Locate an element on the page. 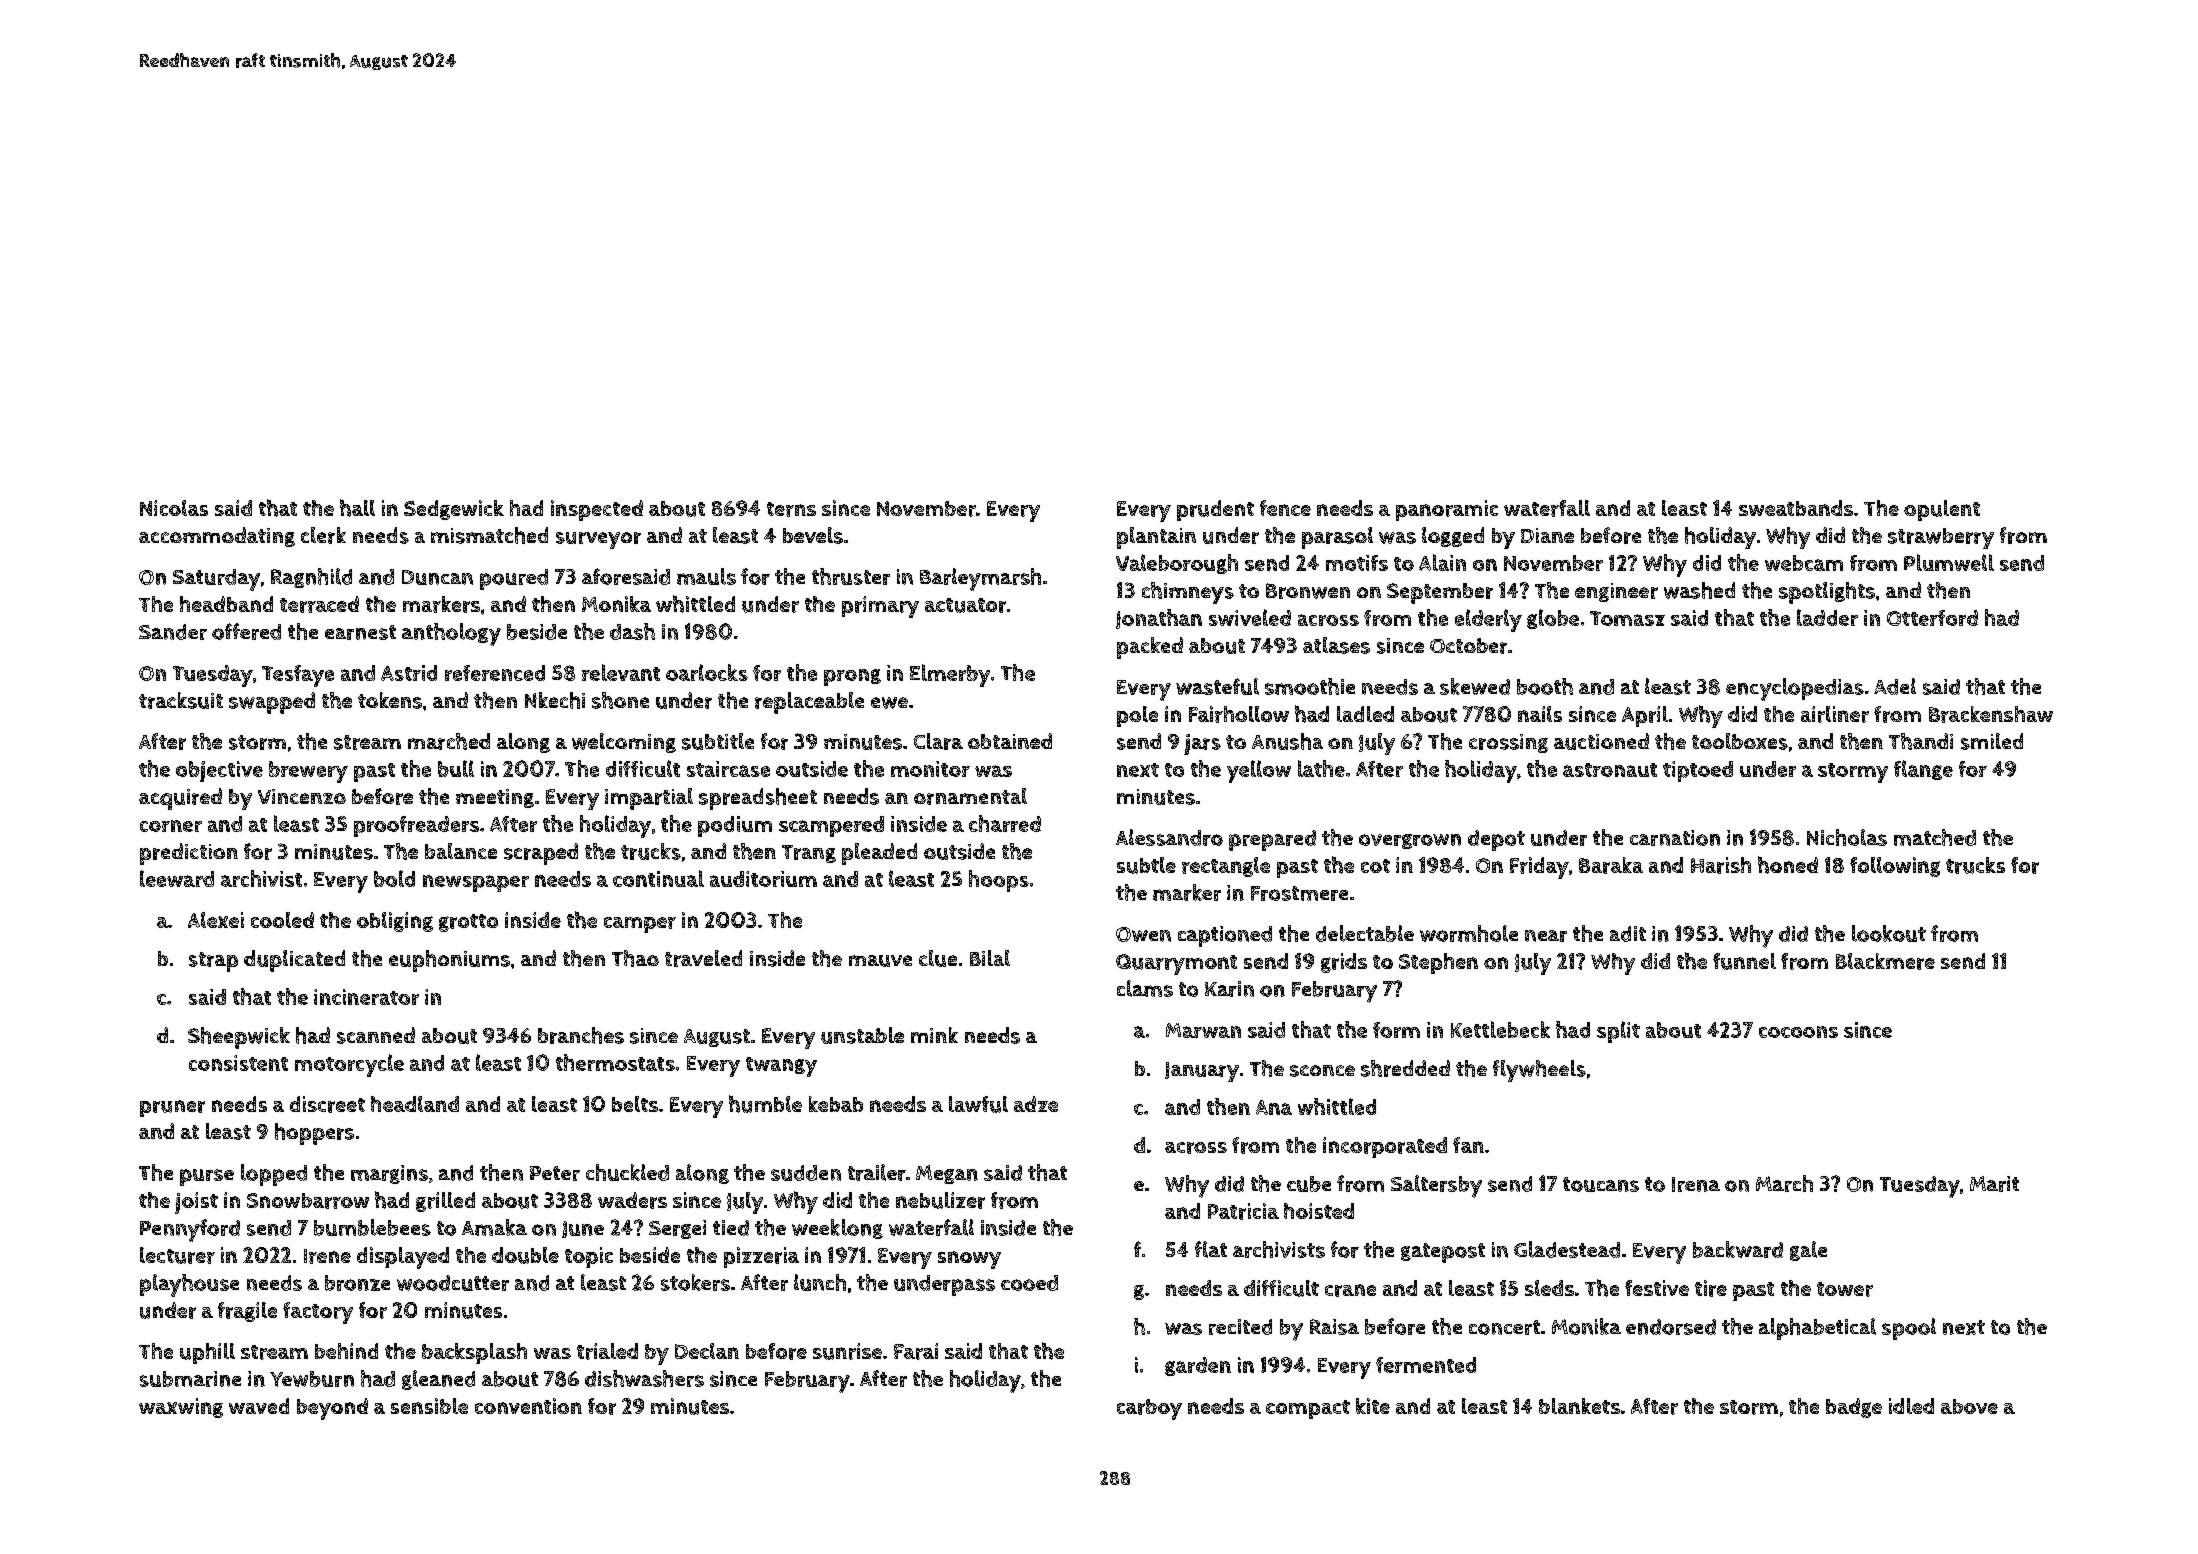 This image has width=2198, height=1554. pruner is located at coordinates (172, 1108).
